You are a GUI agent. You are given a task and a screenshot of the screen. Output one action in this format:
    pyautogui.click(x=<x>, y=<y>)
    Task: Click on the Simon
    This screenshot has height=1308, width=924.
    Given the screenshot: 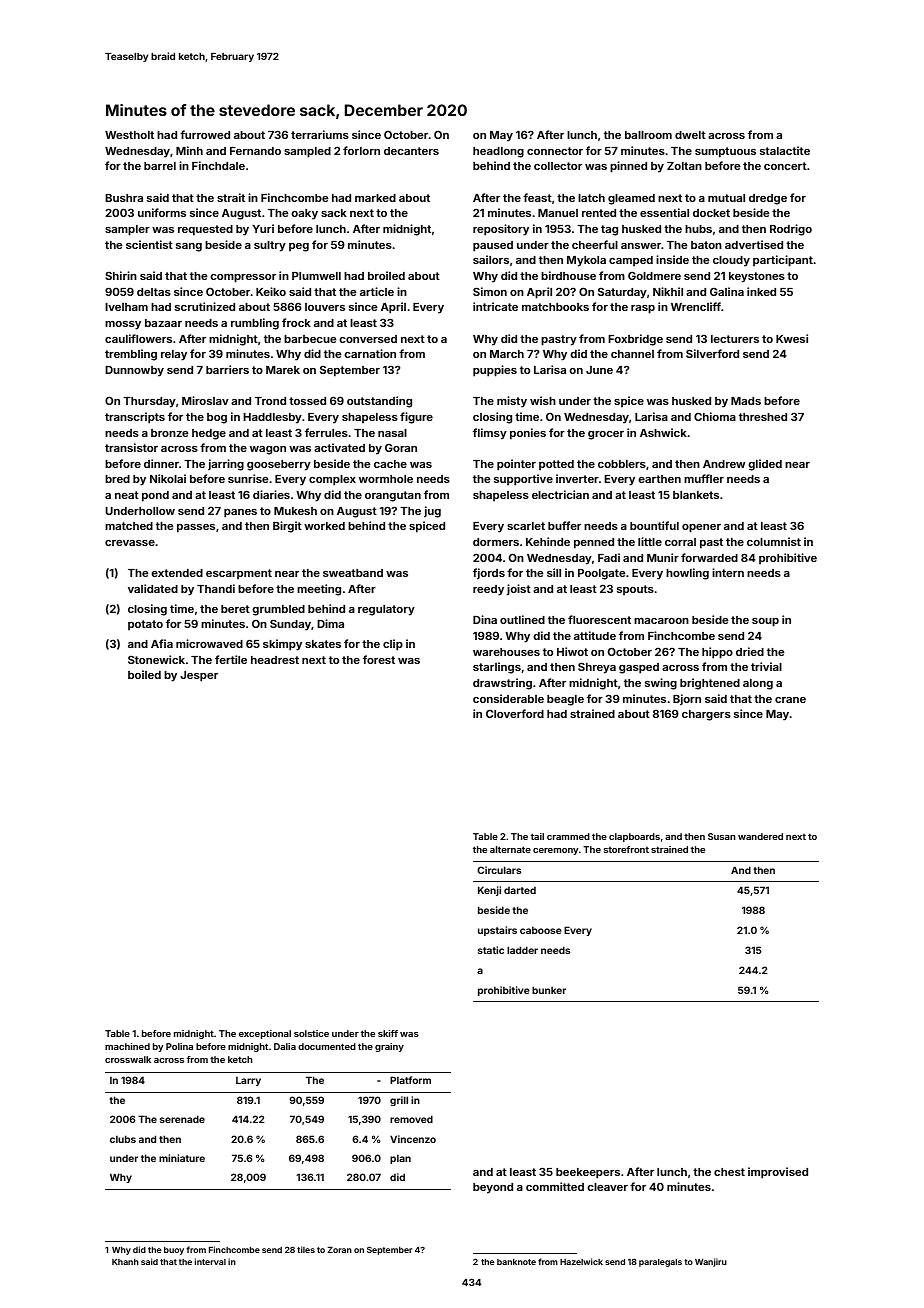 What is the action you would take?
    pyautogui.click(x=490, y=291)
